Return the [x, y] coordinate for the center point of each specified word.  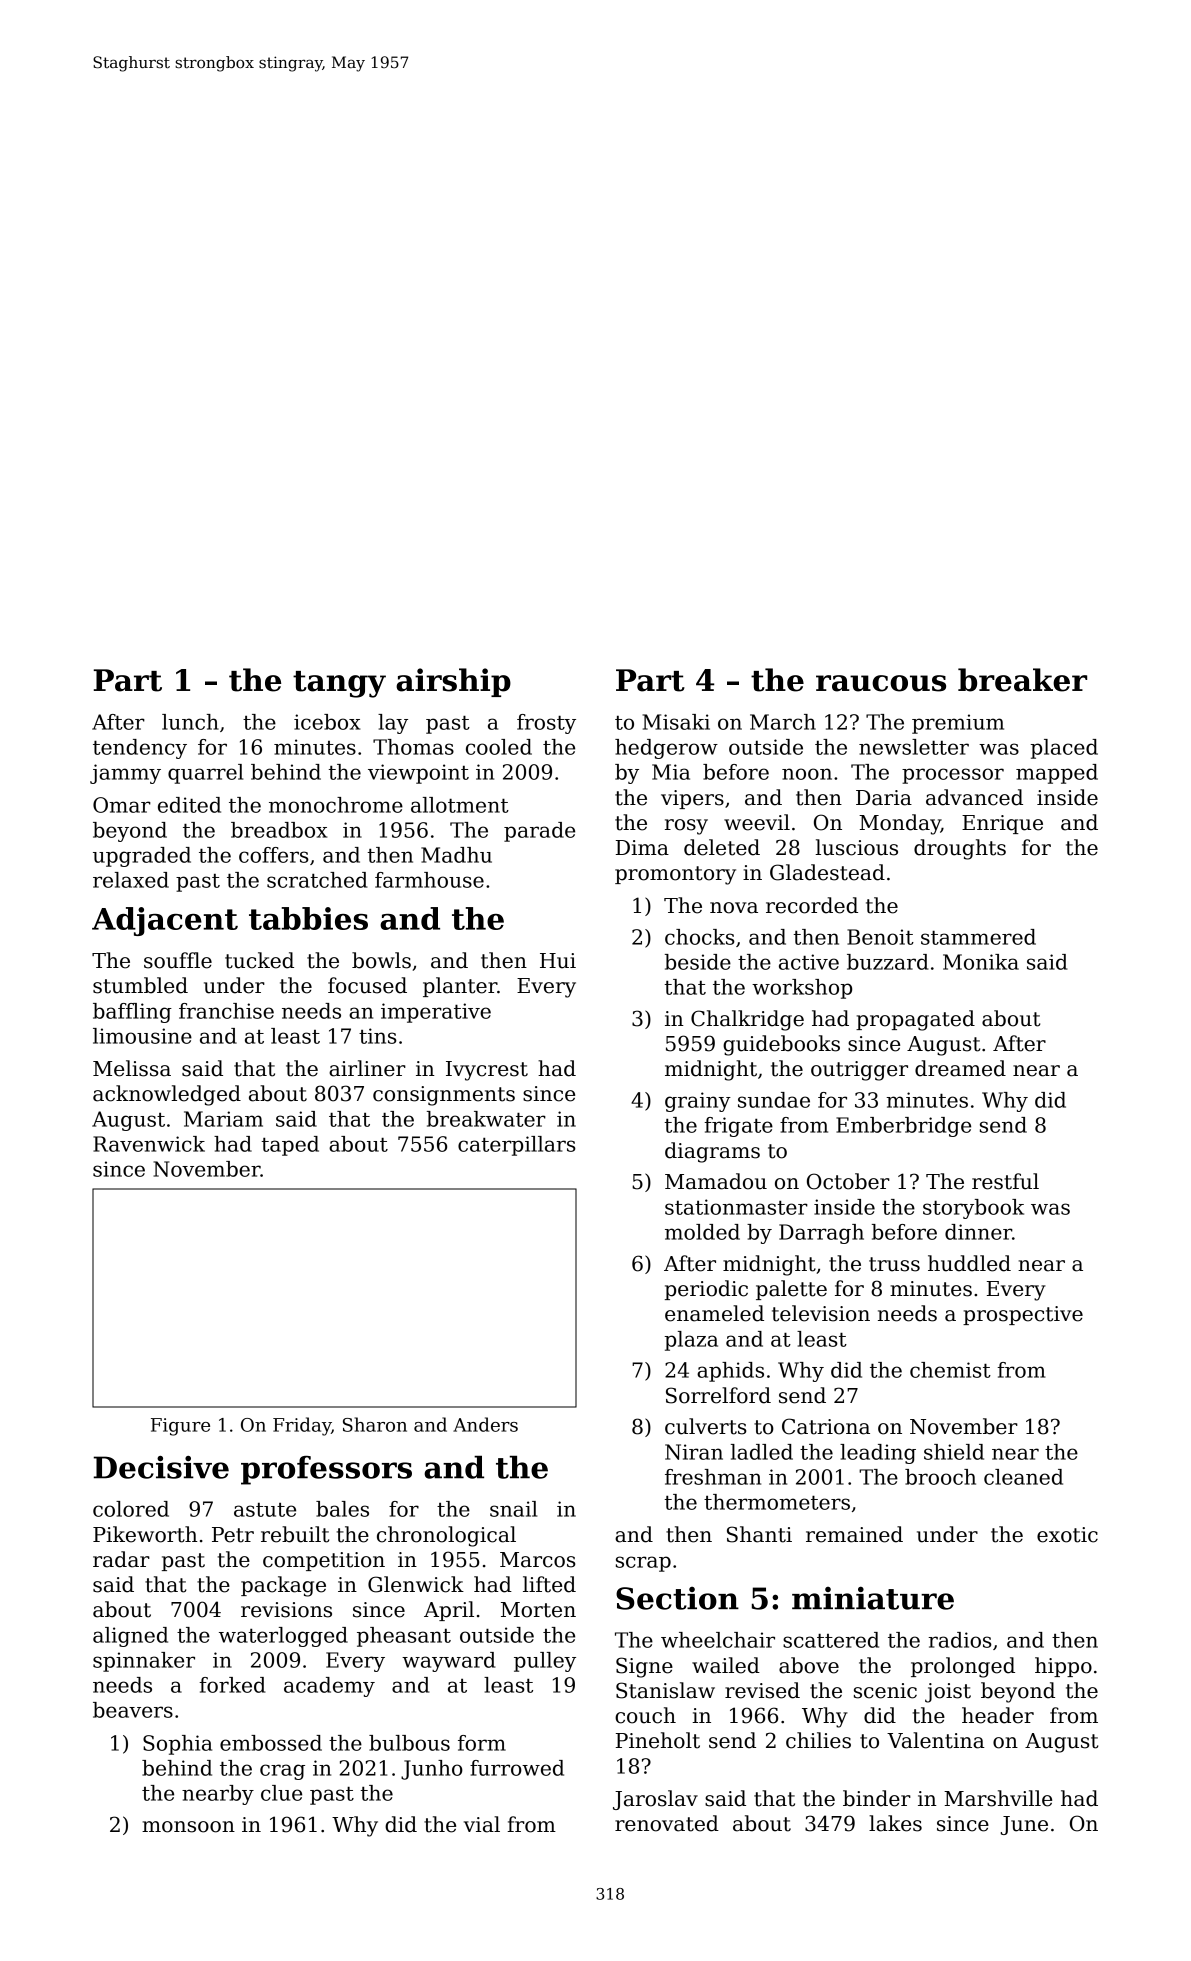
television [821, 1313]
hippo [1063, 1667]
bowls [381, 960]
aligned [130, 1637]
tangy [339, 684]
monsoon [188, 1827]
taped [290, 1146]
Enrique [1002, 824]
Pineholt [658, 1740]
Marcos [537, 1560]
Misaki [676, 722]
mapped [1057, 774]
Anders [485, 1424]
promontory [675, 875]
